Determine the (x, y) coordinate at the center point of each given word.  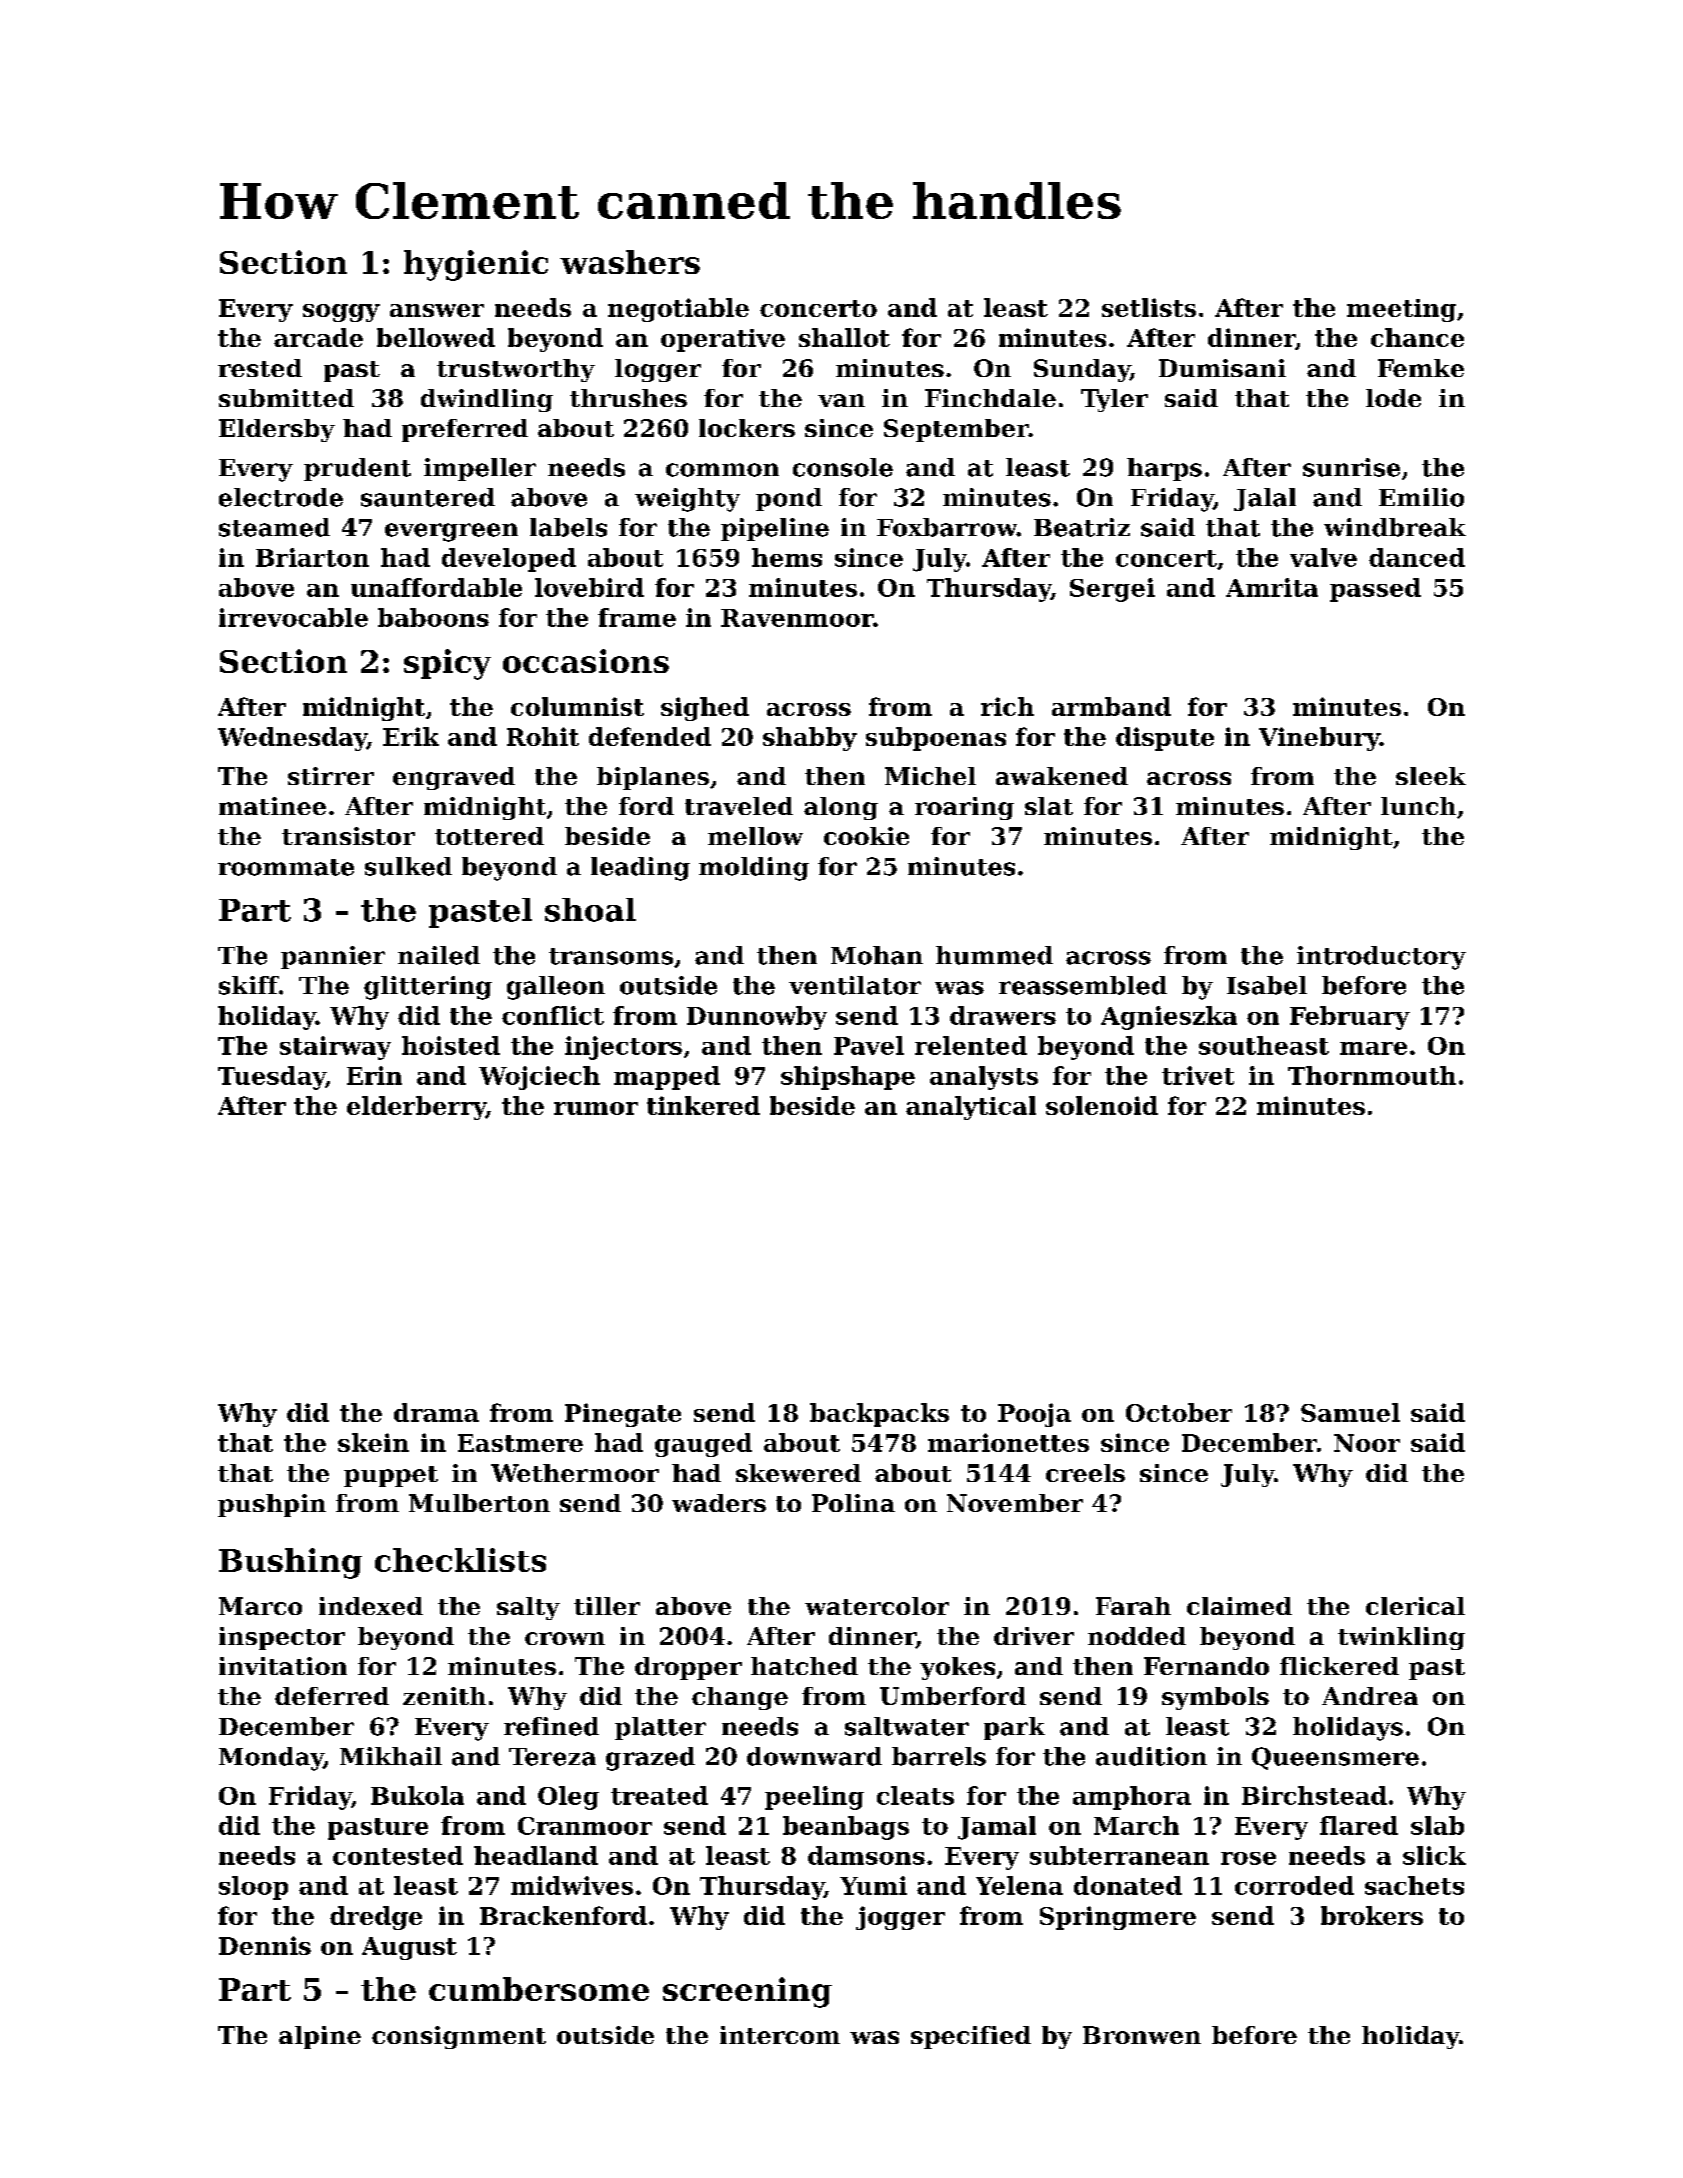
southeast (1264, 1045)
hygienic (476, 265)
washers (630, 262)
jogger (900, 1918)
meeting (1401, 310)
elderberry (416, 1108)
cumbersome (539, 1989)
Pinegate (623, 1415)
